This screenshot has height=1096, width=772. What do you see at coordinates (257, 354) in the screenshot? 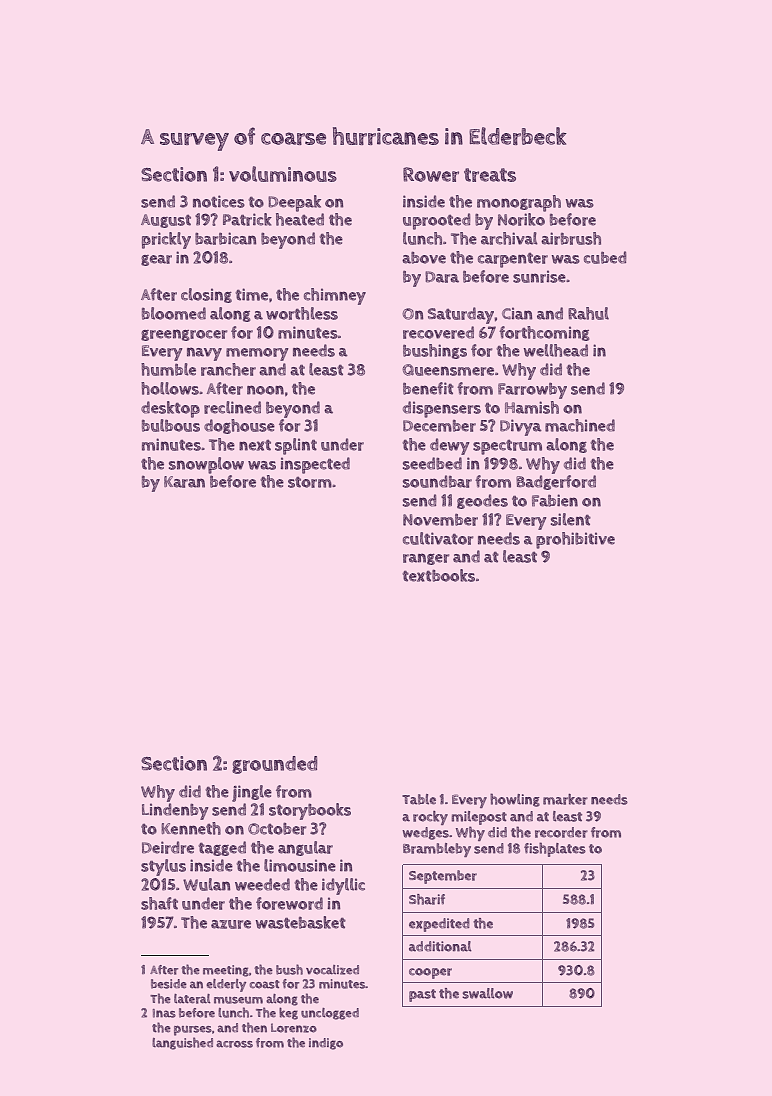
I see `memory` at bounding box center [257, 354].
